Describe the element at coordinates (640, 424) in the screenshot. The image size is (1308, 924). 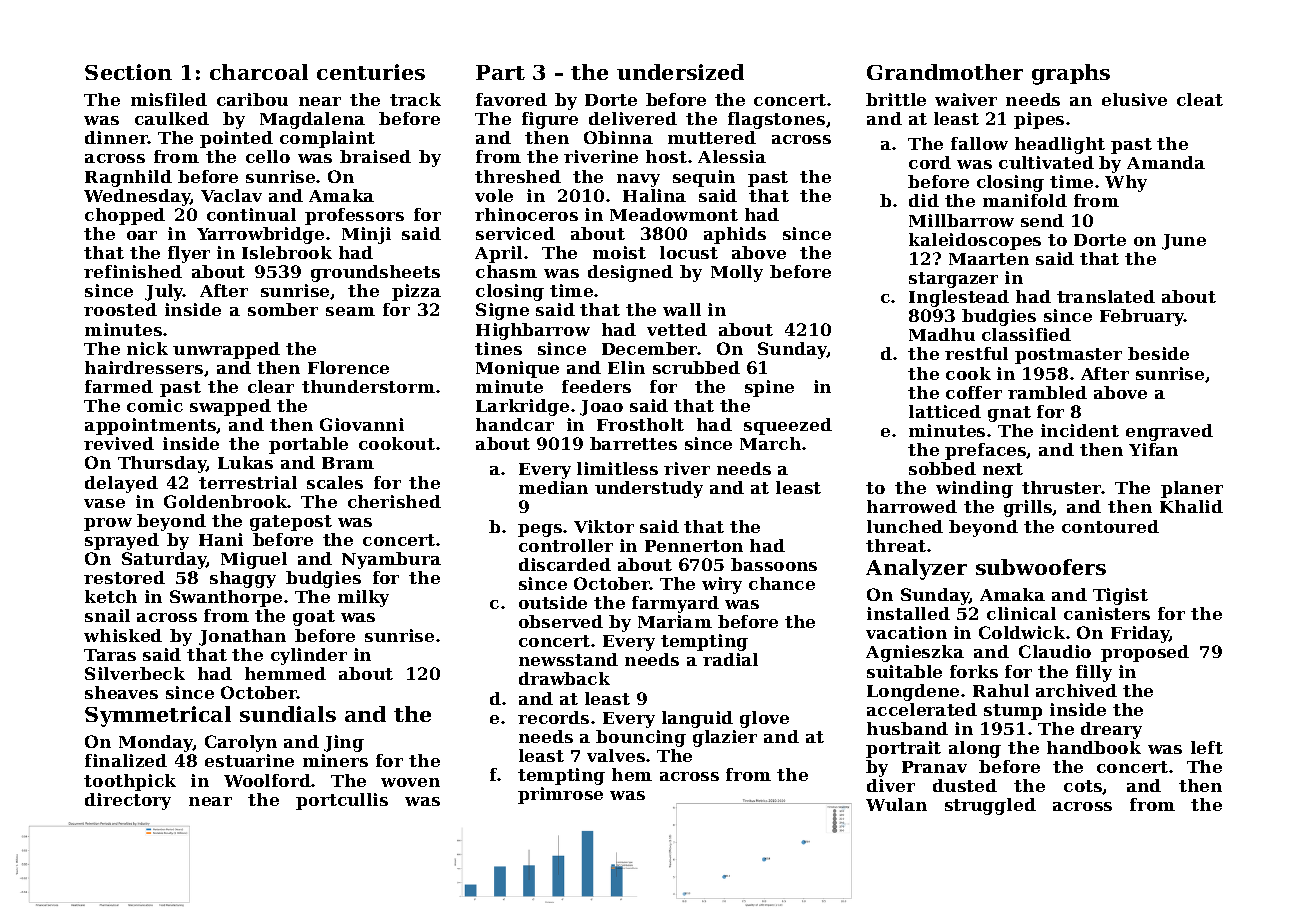
I see `Frostholt` at that location.
